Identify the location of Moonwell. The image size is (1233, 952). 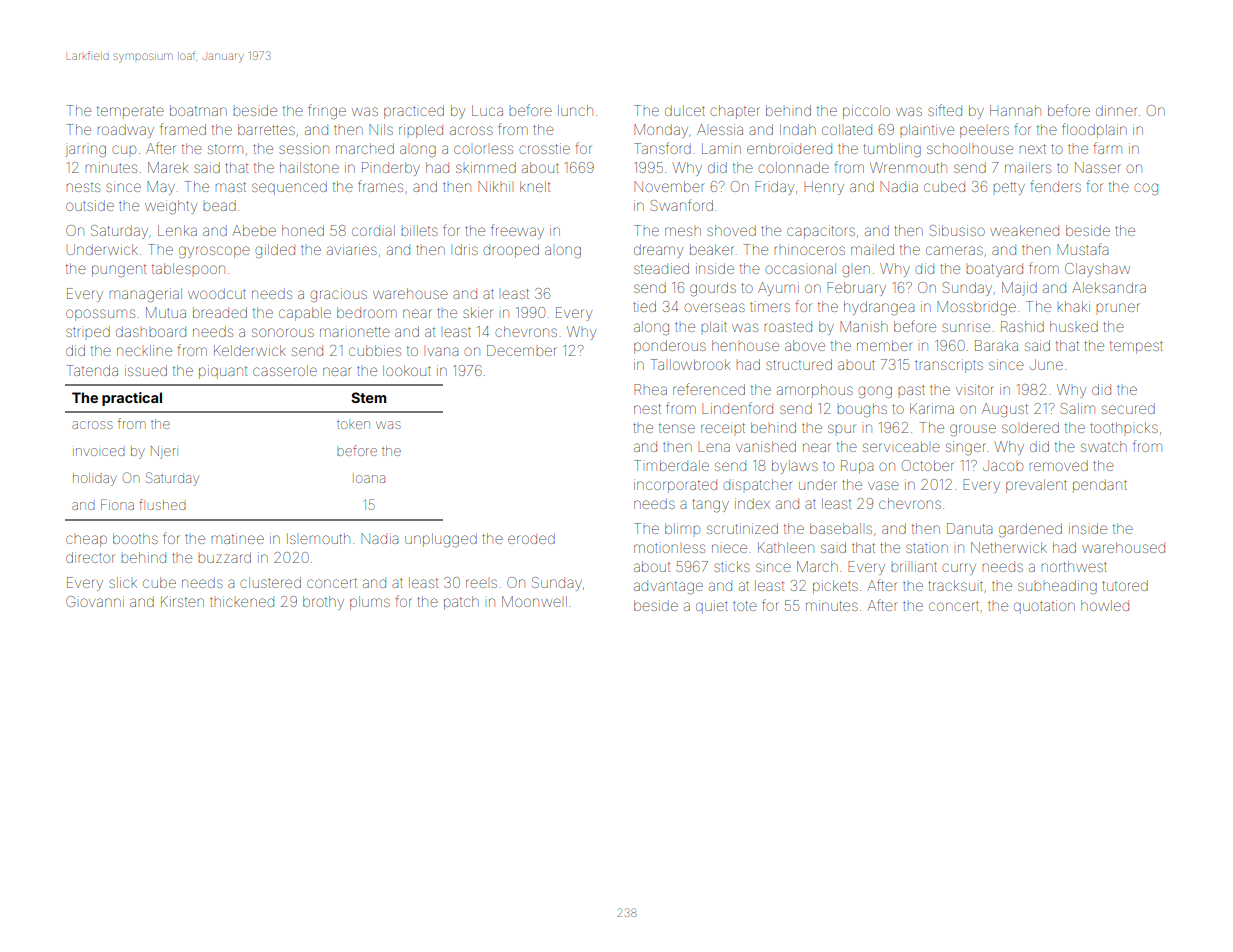
(534, 601).
